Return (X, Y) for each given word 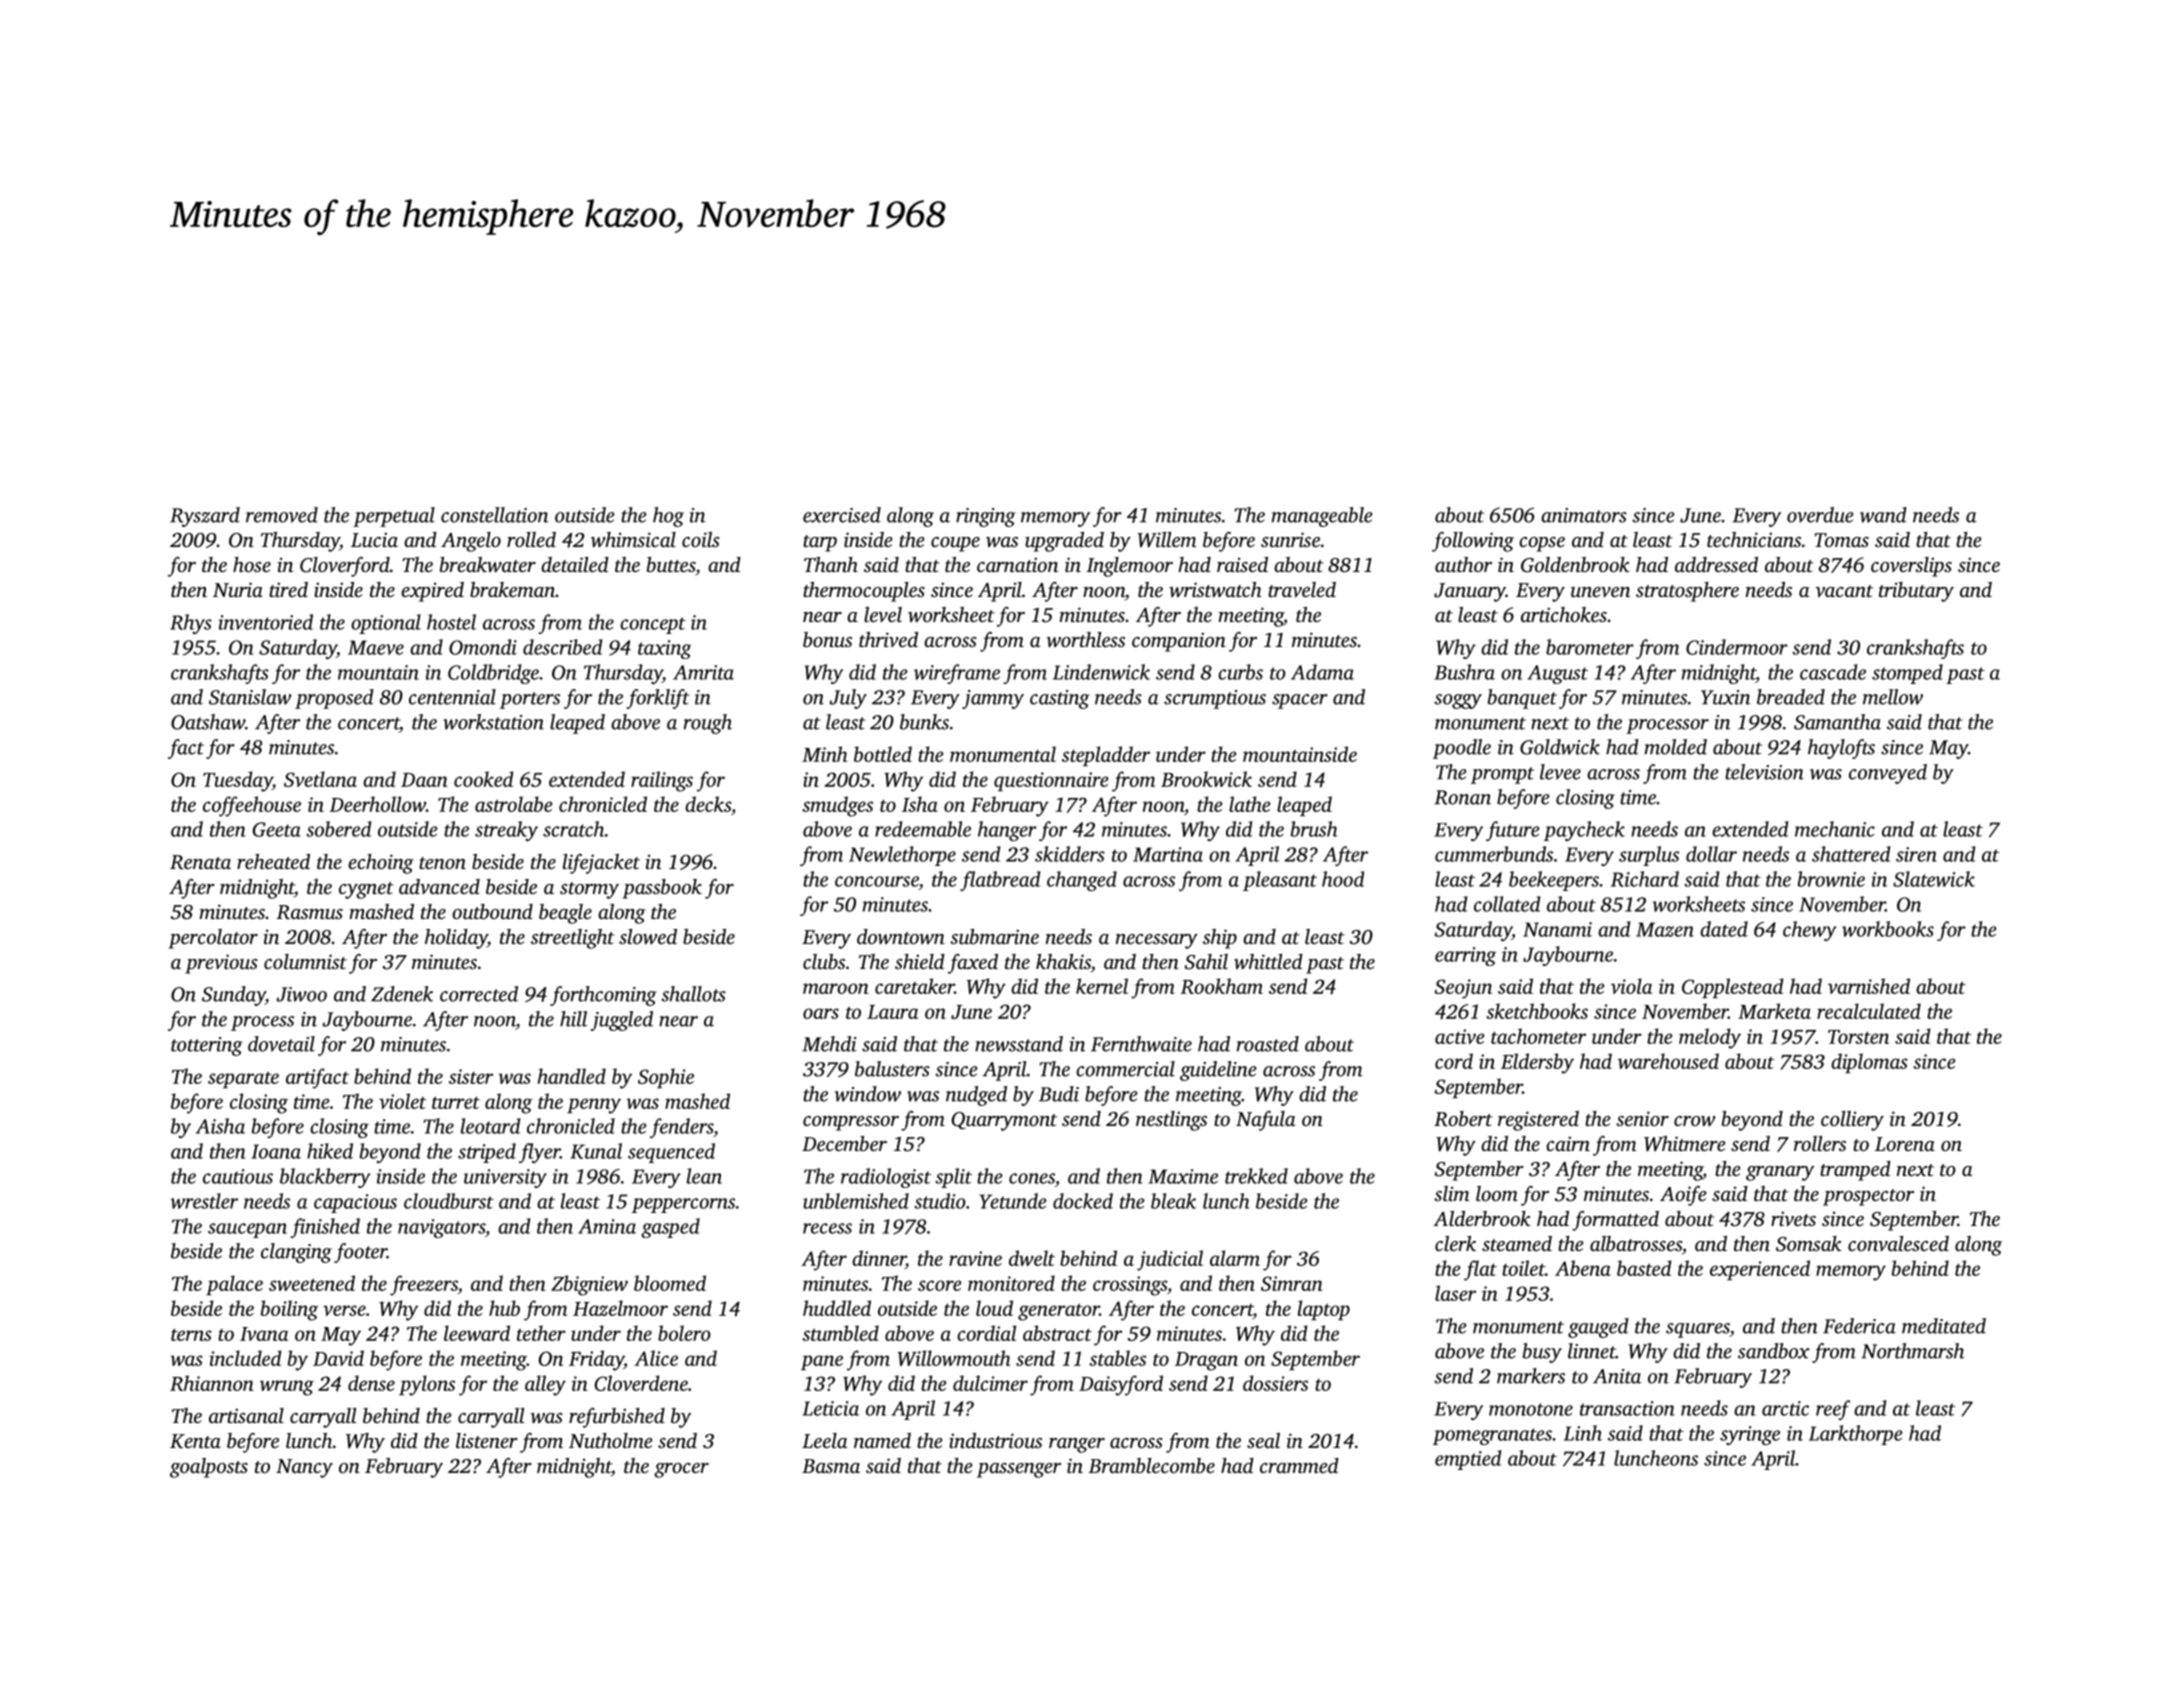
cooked (483, 779)
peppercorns (683, 1205)
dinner (879, 1259)
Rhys (191, 624)
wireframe (957, 674)
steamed (1517, 1243)
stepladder (1106, 756)
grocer (681, 1470)
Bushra (1464, 672)
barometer (1590, 647)
